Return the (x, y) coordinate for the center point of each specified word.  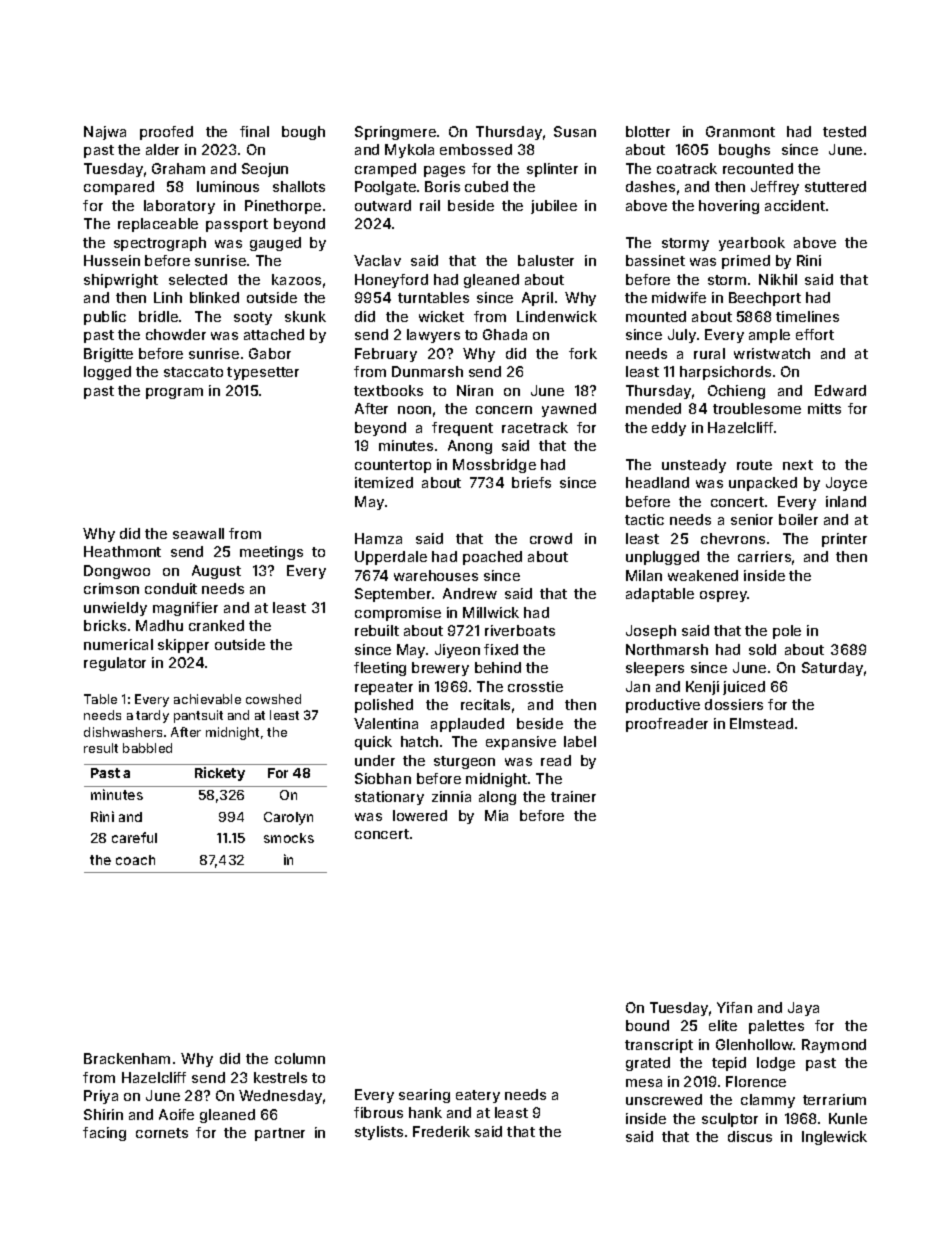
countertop (393, 466)
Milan (644, 575)
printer (844, 540)
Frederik (441, 1131)
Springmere (395, 133)
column (300, 1058)
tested (844, 131)
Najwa (105, 133)
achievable (207, 699)
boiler (798, 519)
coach (135, 860)
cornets (162, 1133)
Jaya (803, 1009)
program (174, 393)
